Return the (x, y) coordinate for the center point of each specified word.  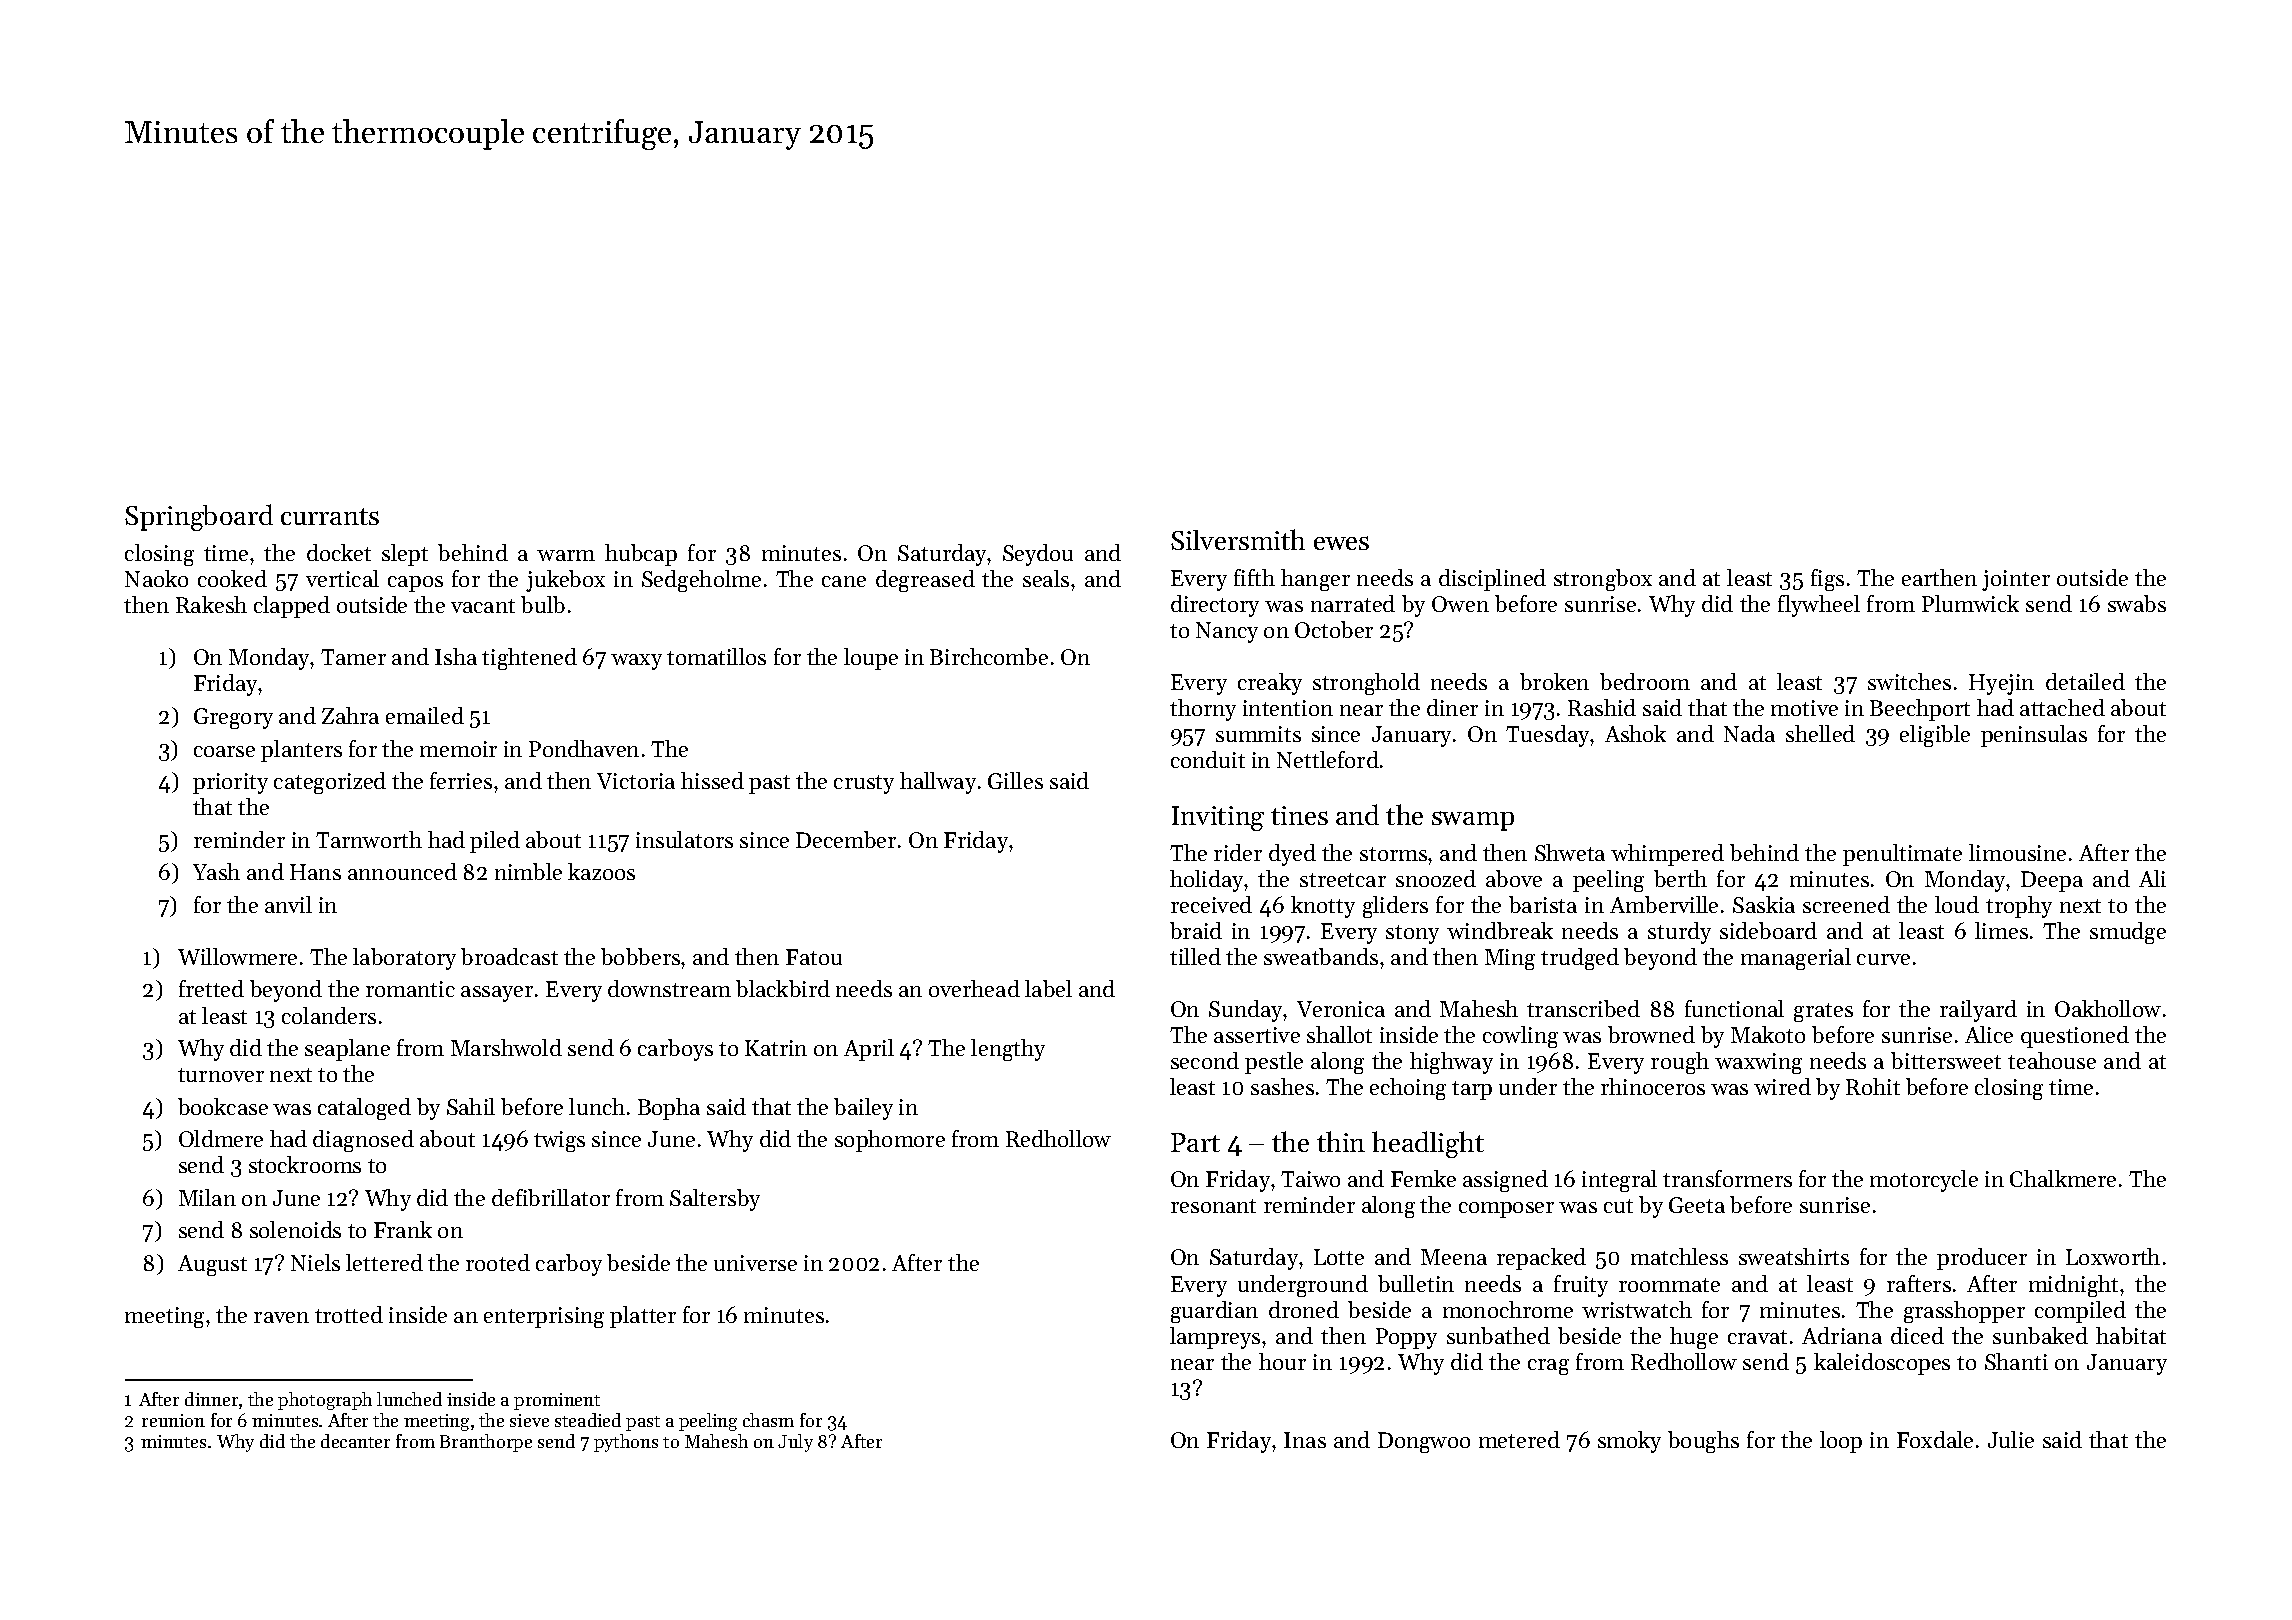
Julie (2011, 1439)
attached (2062, 707)
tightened (529, 659)
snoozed (1436, 878)
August (212, 1265)
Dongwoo (1424, 1442)
